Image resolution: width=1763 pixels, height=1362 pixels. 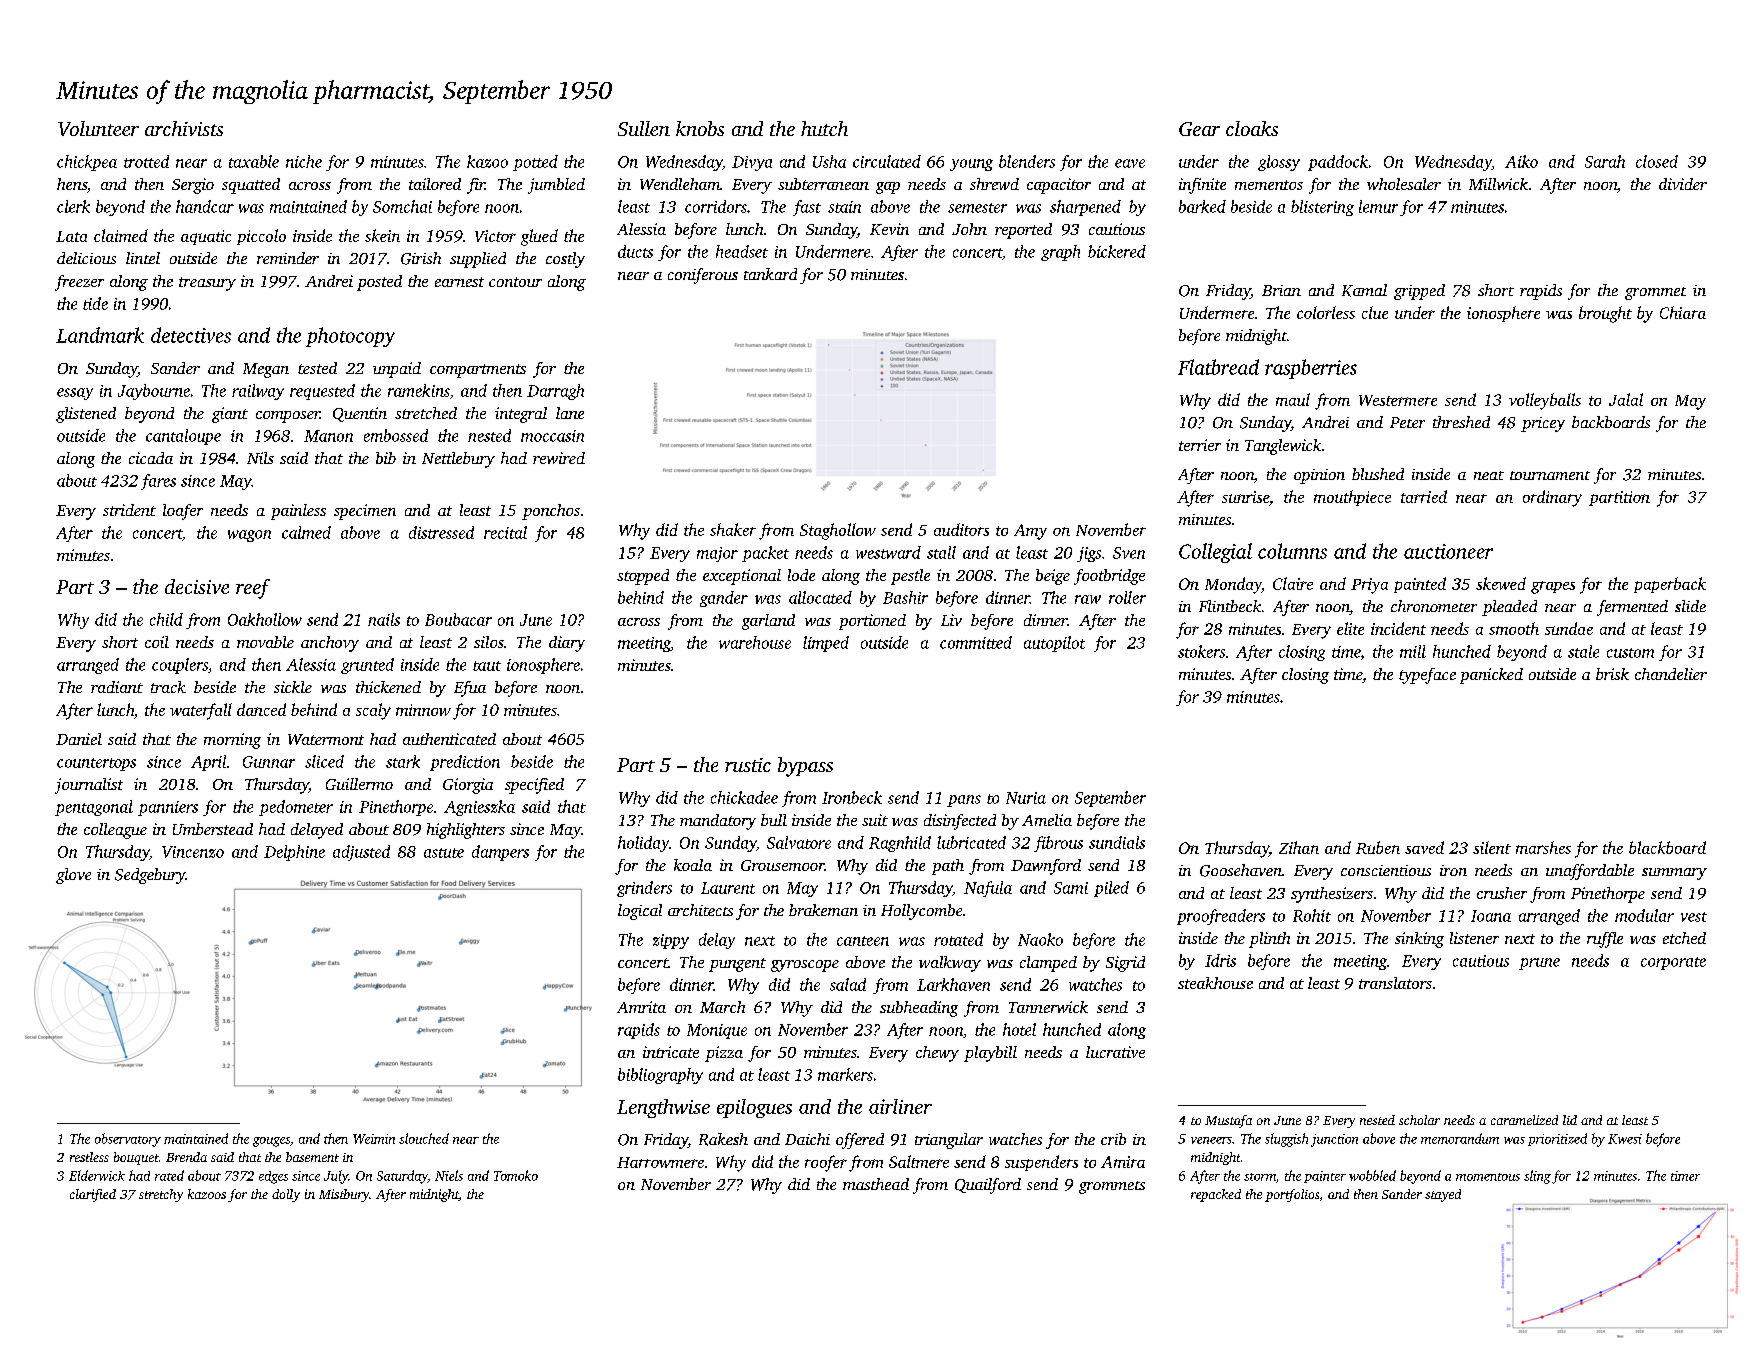 What do you see at coordinates (643, 577) in the page?
I see `stopped` at bounding box center [643, 577].
